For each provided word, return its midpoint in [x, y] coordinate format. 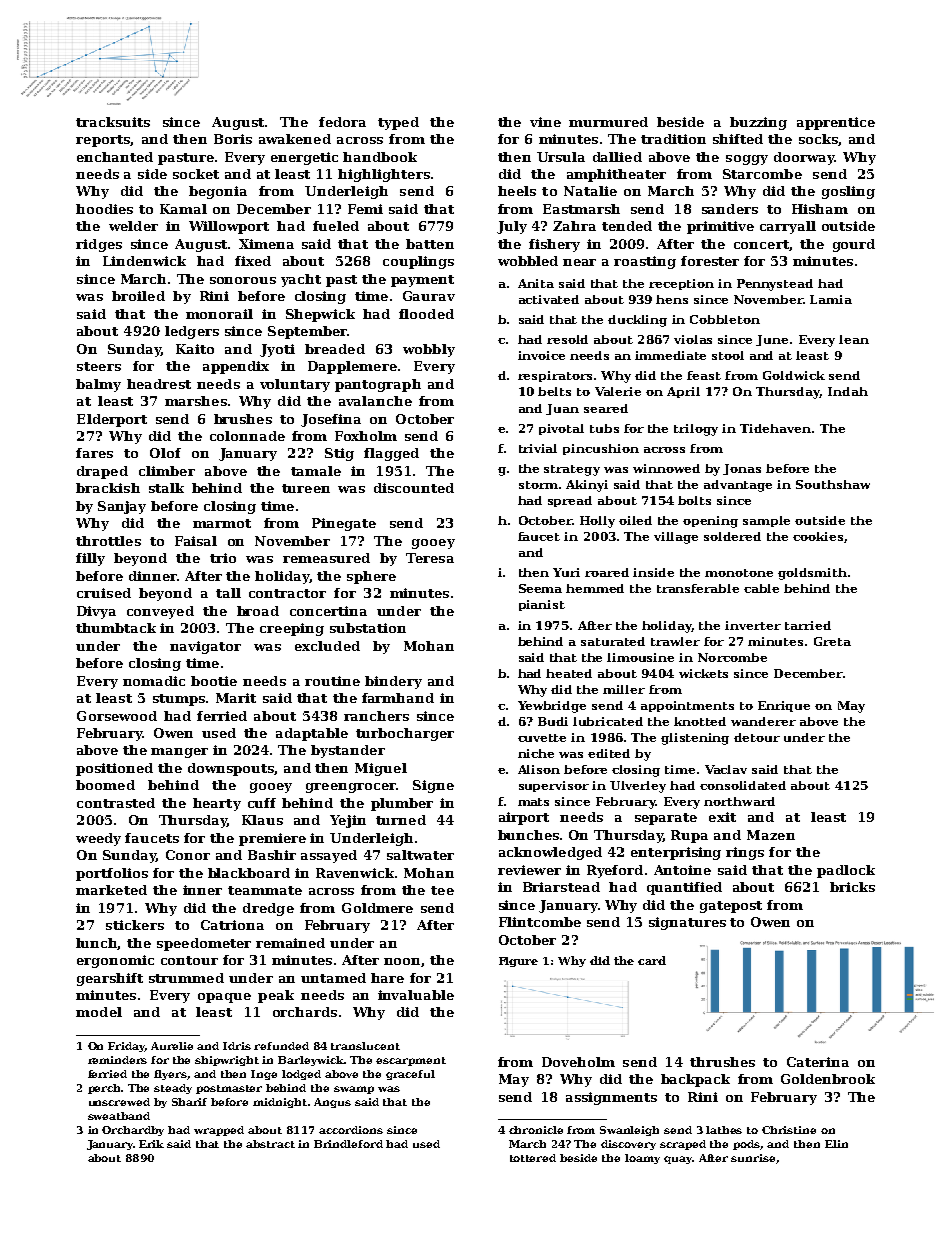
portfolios [112, 874]
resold [567, 339]
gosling [848, 192]
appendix [236, 367]
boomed [105, 785]
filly [90, 559]
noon [402, 961]
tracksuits [113, 122]
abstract [270, 1144]
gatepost [731, 907]
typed [398, 123]
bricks [852, 887]
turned [401, 820]
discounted [414, 488]
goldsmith [812, 574]
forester [710, 261]
